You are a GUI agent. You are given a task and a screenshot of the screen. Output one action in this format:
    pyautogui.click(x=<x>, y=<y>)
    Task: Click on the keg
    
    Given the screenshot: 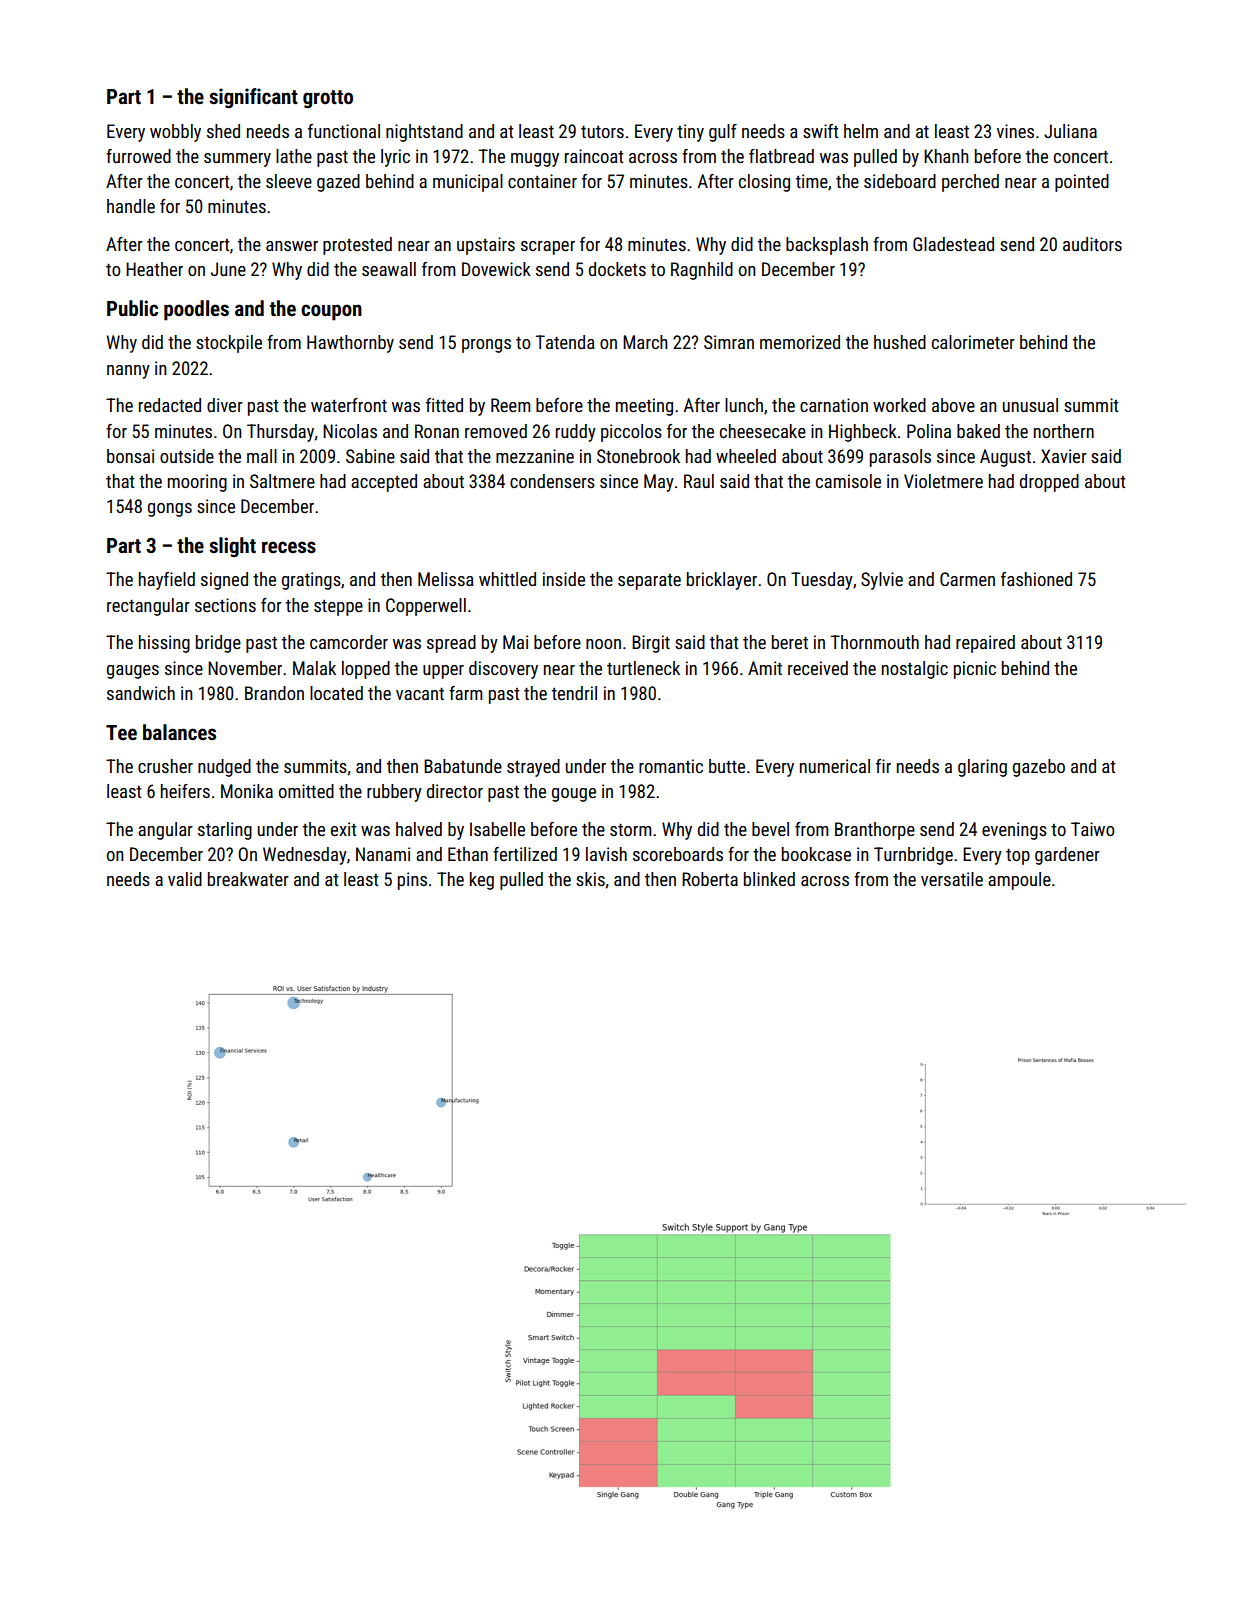 What is the action you would take?
    pyautogui.click(x=482, y=881)
